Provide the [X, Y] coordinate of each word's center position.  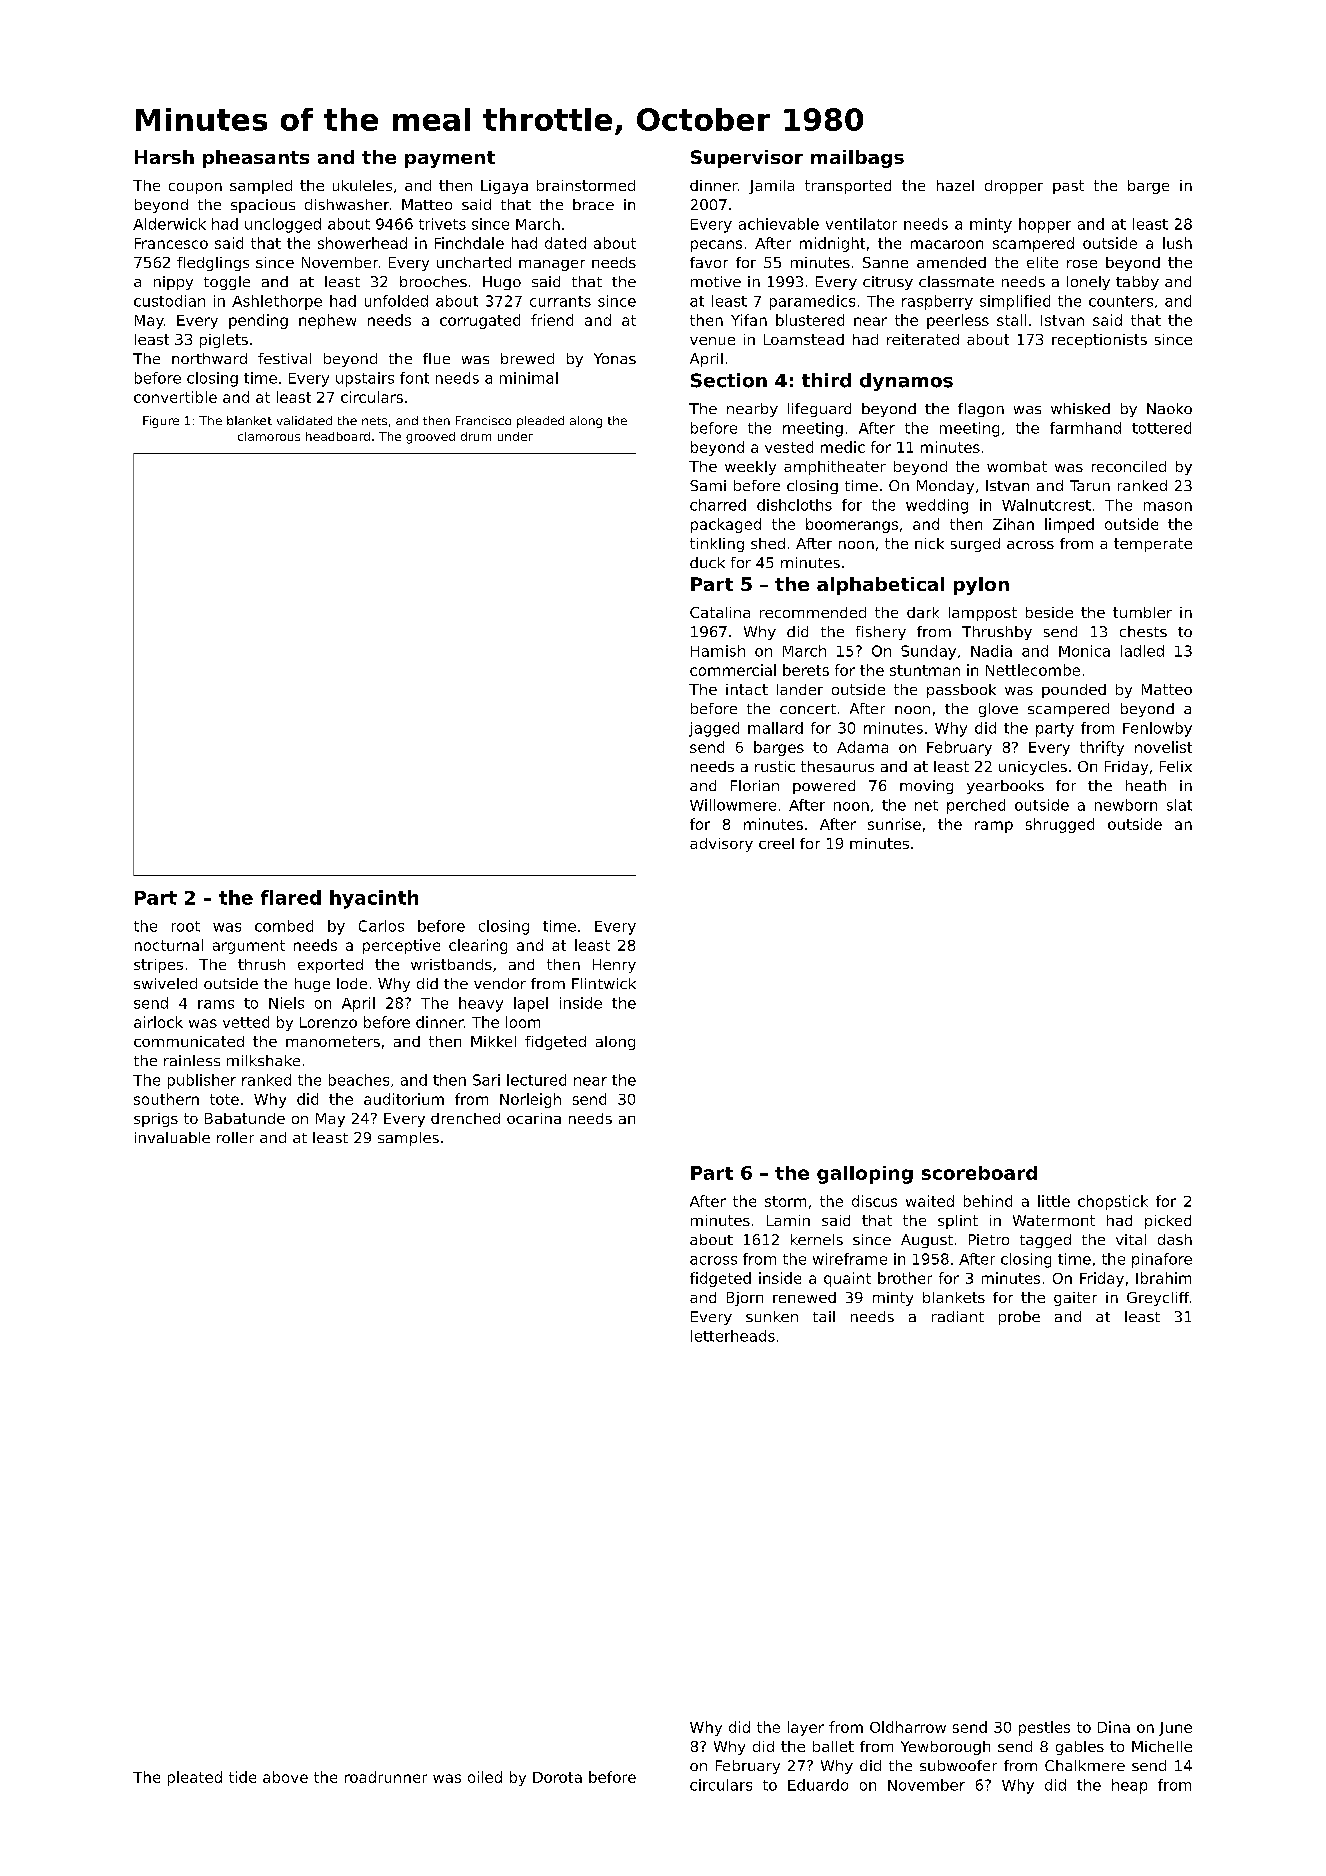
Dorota [557, 1777]
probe [1019, 1318]
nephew [327, 321]
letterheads [733, 1336]
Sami [708, 485]
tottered [1161, 428]
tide [242, 1777]
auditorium [404, 1099]
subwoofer [958, 1765]
